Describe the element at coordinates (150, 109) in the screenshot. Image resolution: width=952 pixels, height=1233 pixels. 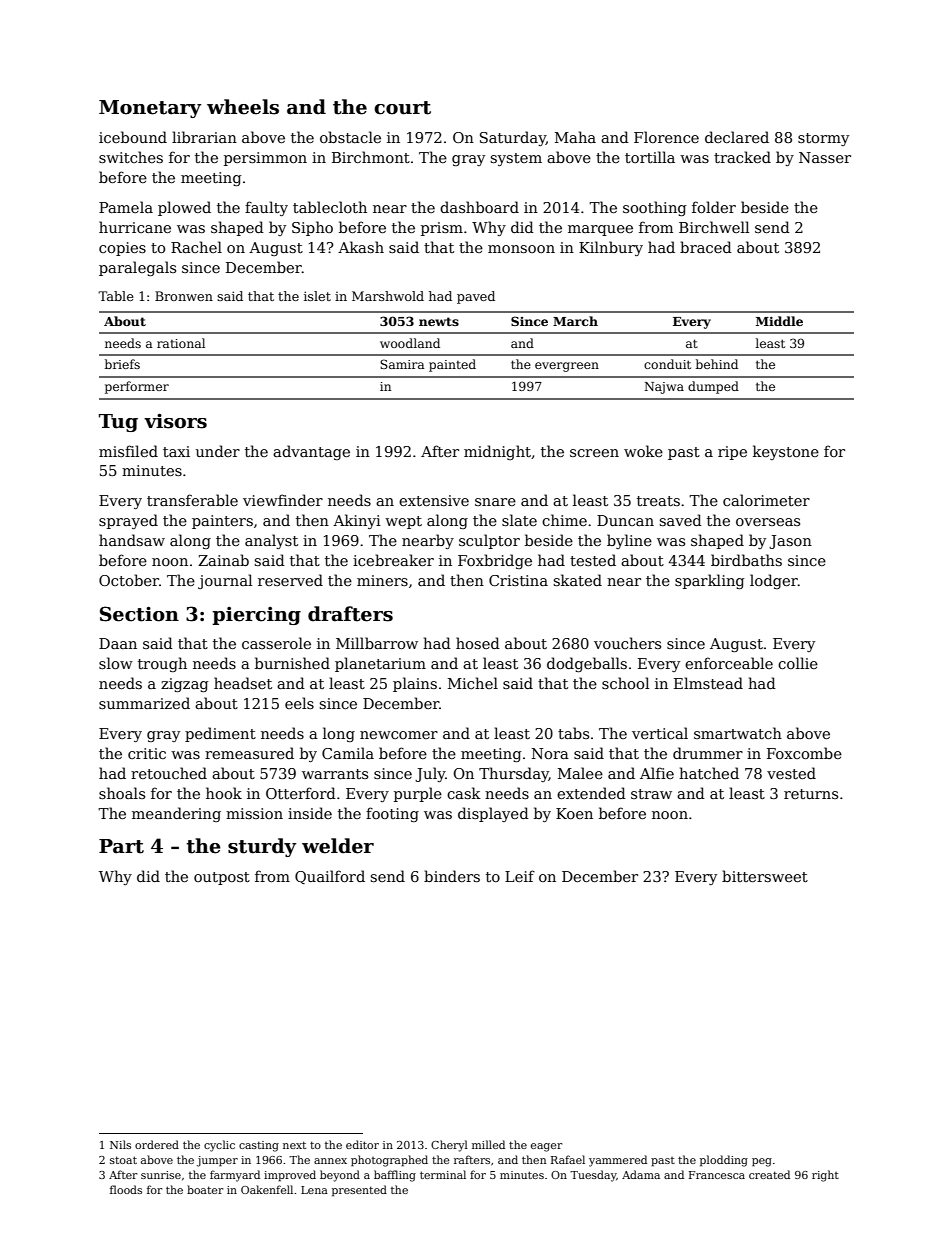
I see `Monetary` at that location.
